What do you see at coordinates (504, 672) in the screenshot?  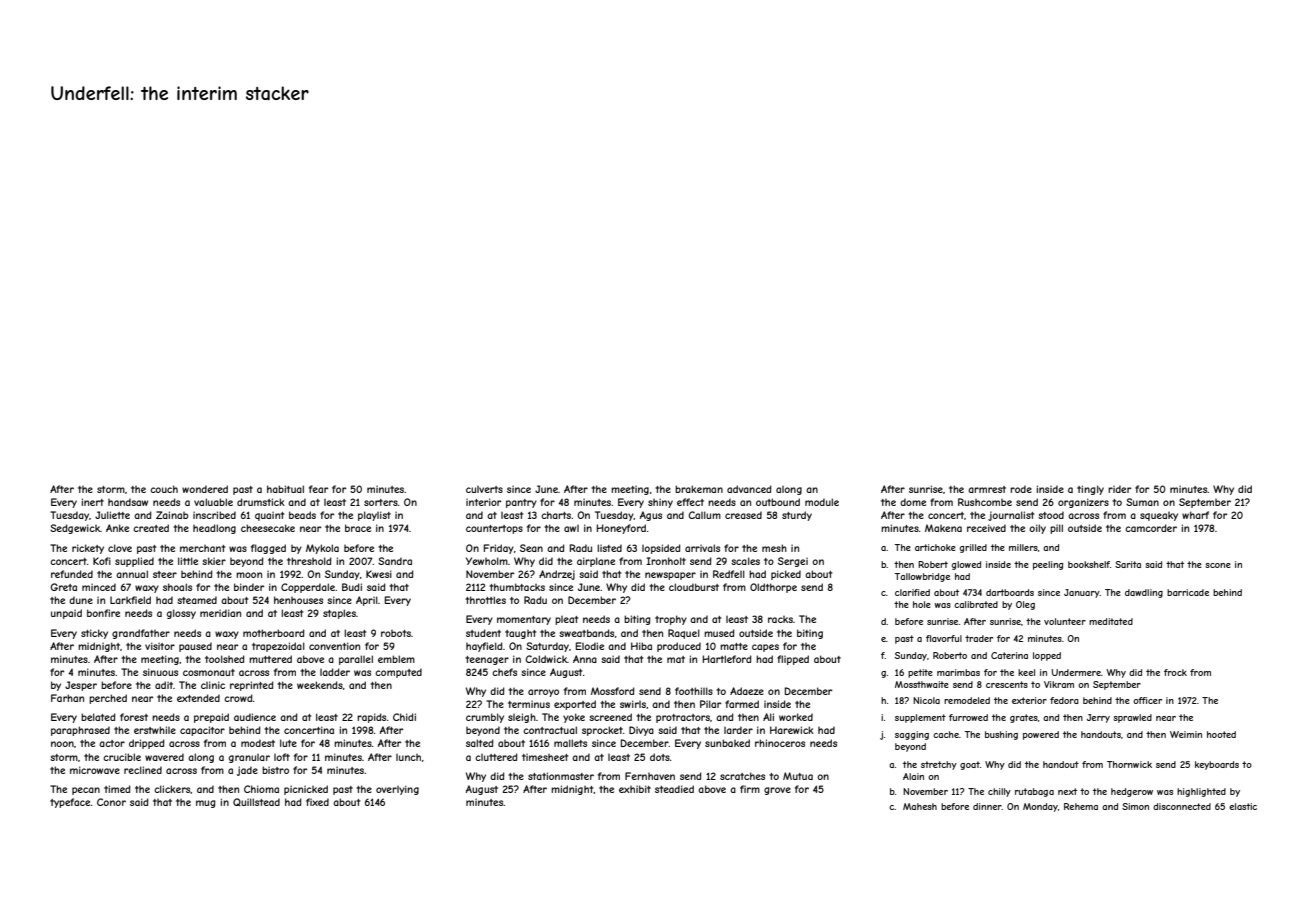 I see `chefs` at bounding box center [504, 672].
